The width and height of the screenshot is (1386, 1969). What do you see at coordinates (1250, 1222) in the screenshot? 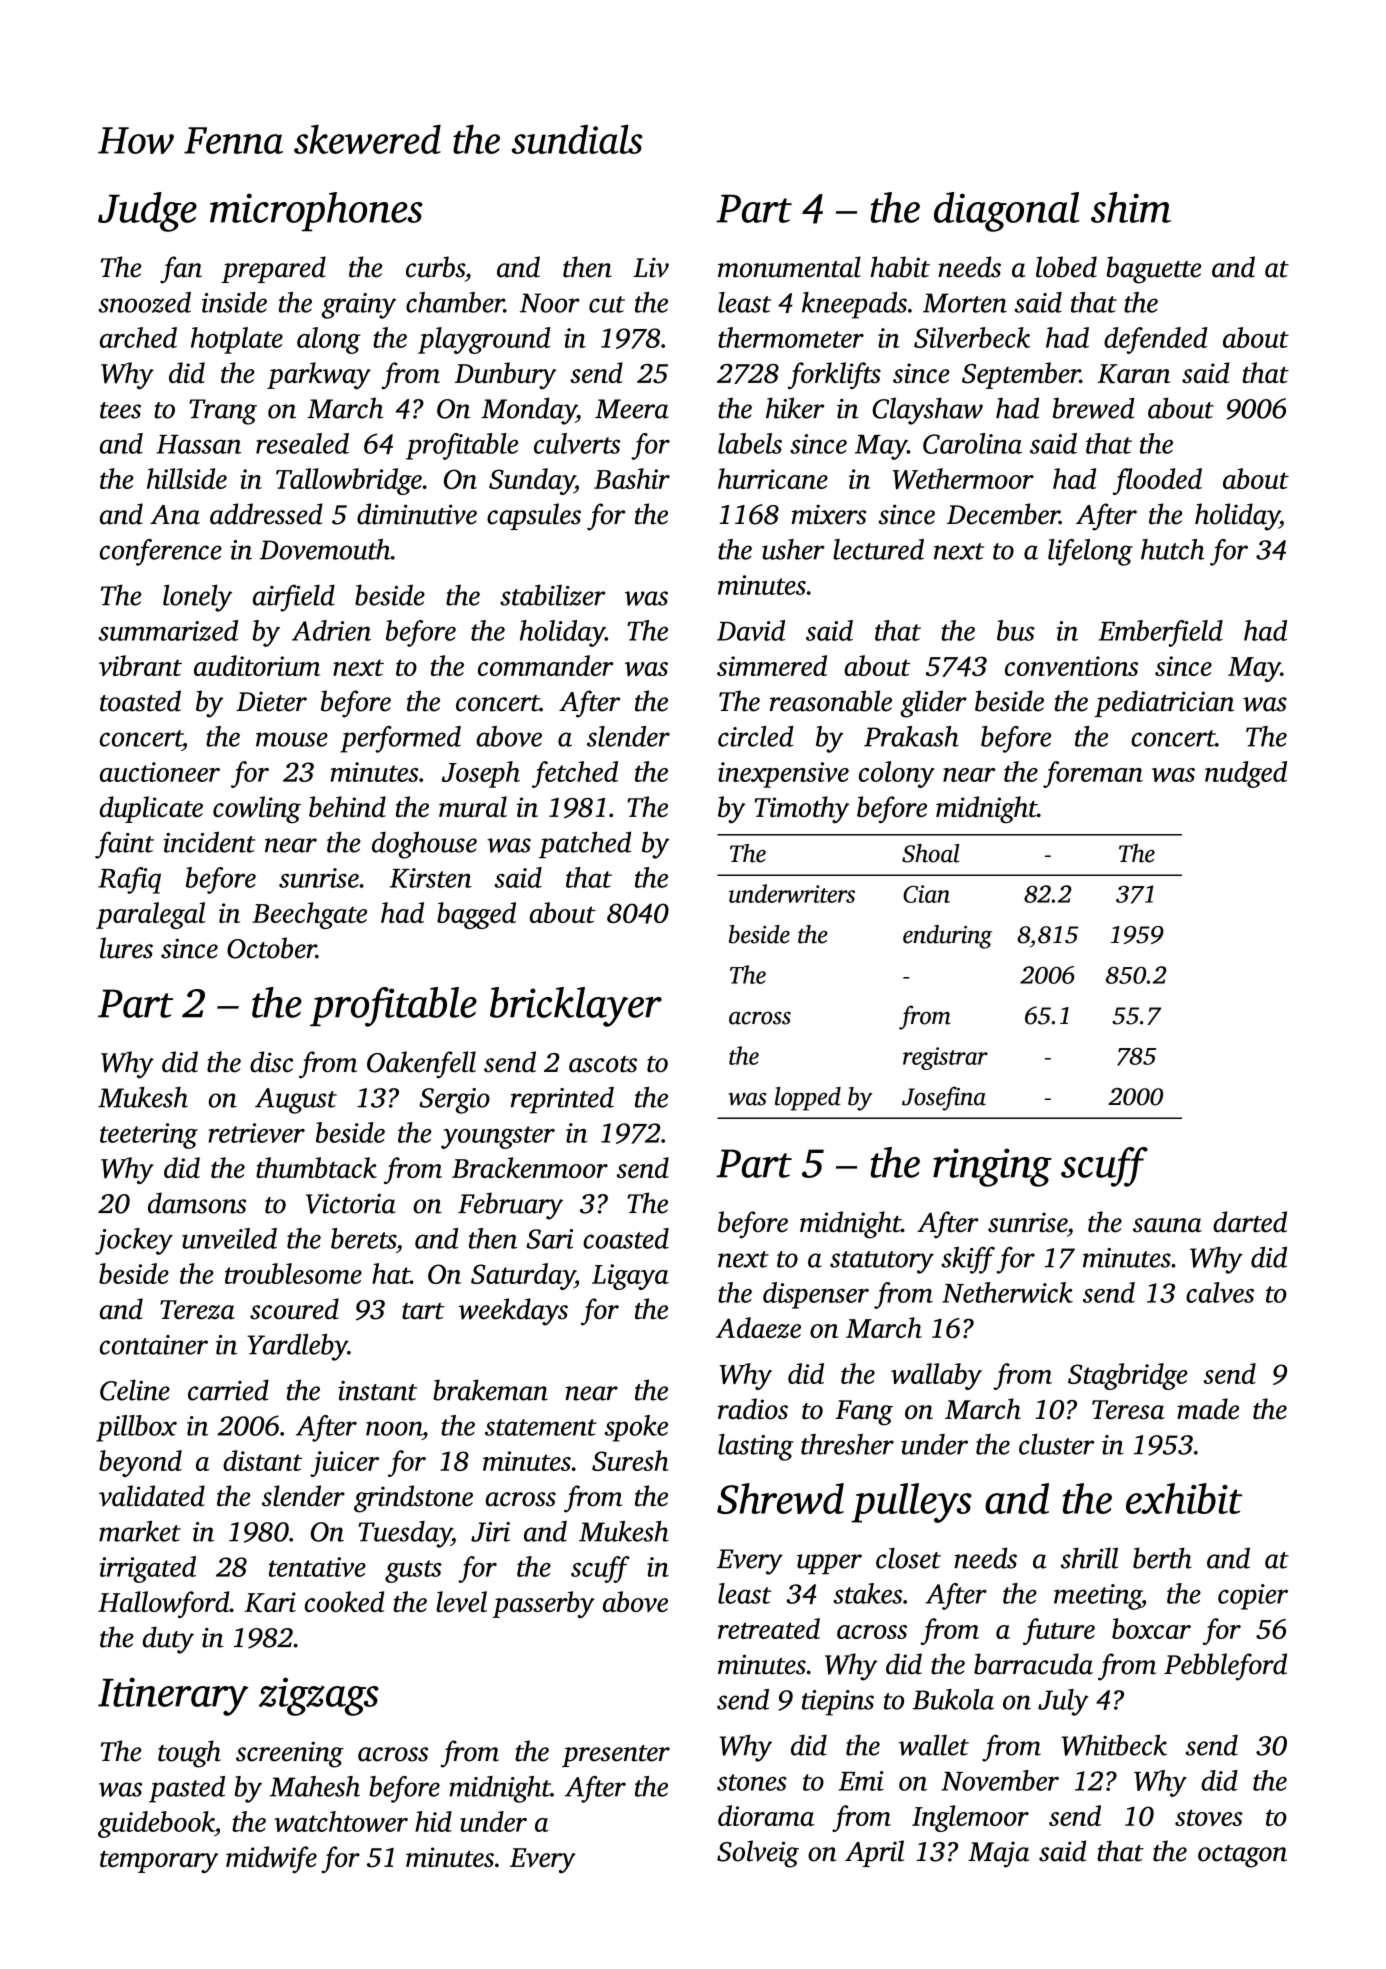
I see `darted` at bounding box center [1250, 1222].
